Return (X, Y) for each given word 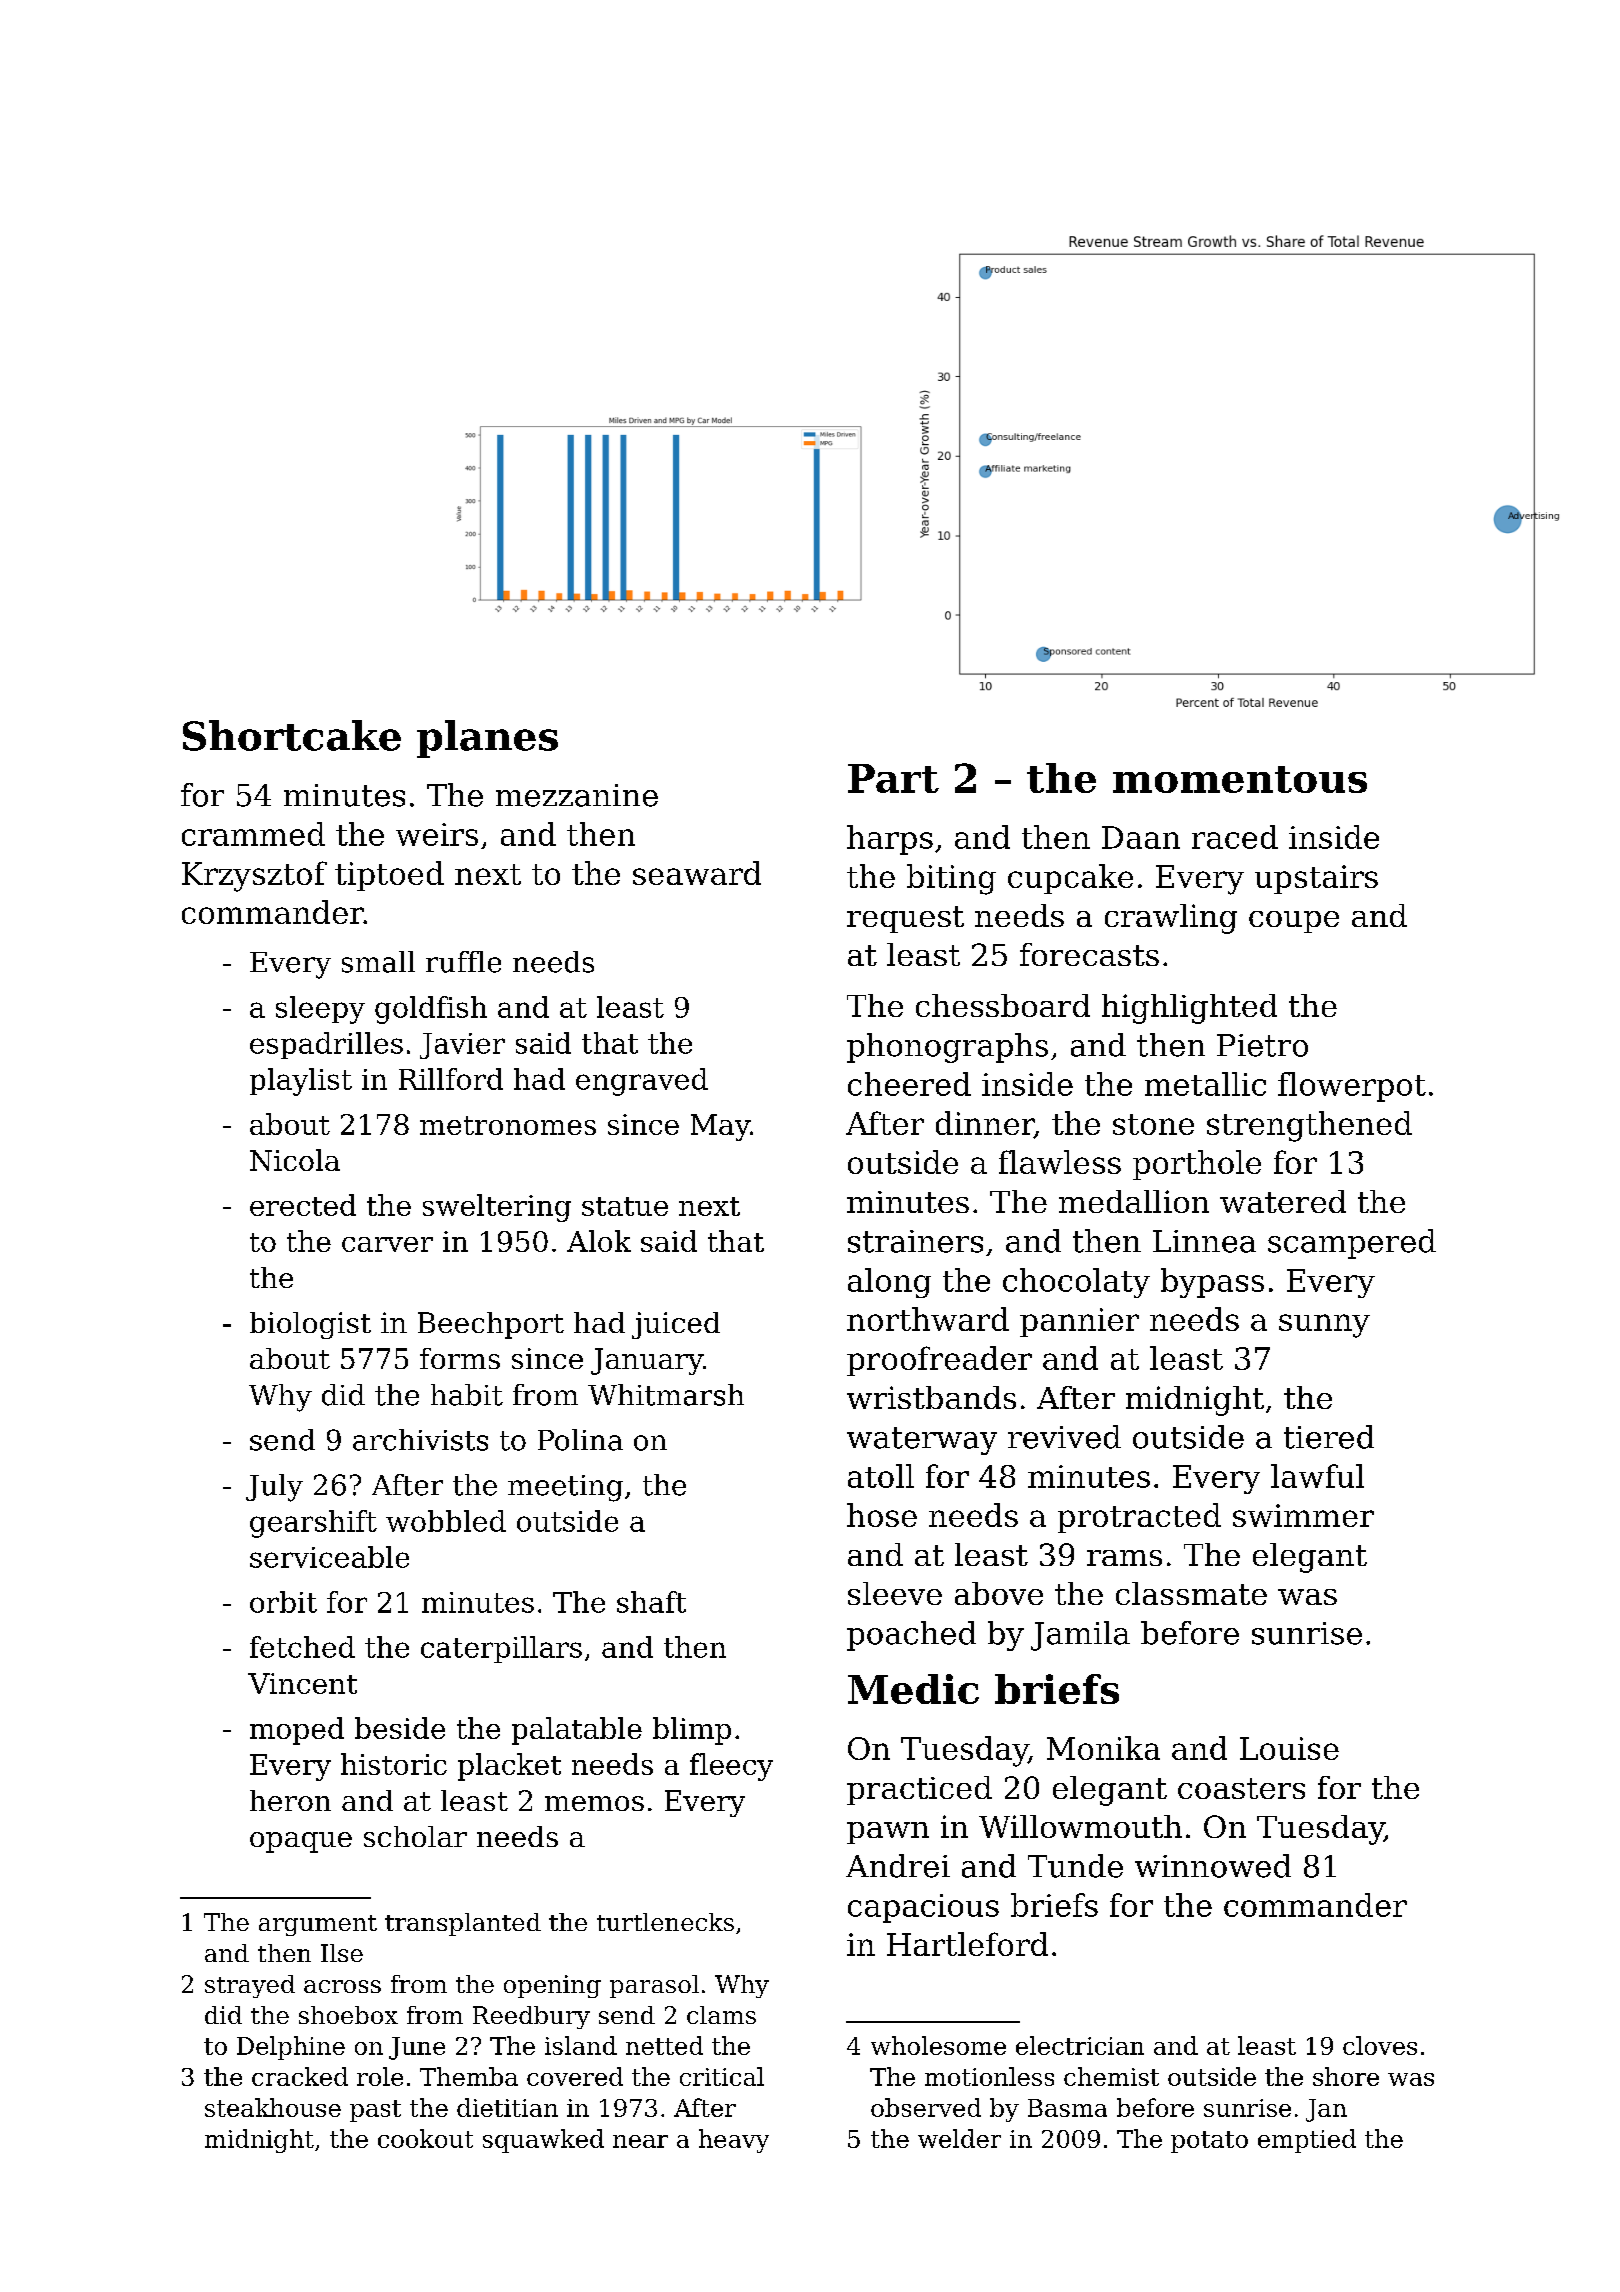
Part (893, 778)
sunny (1324, 1326)
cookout (425, 2138)
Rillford (451, 1079)
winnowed (1213, 1866)
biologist (310, 1325)
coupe (1294, 922)
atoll (881, 1476)
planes (487, 739)
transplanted (463, 1924)
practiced (919, 1790)
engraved (642, 1082)
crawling (1171, 919)
